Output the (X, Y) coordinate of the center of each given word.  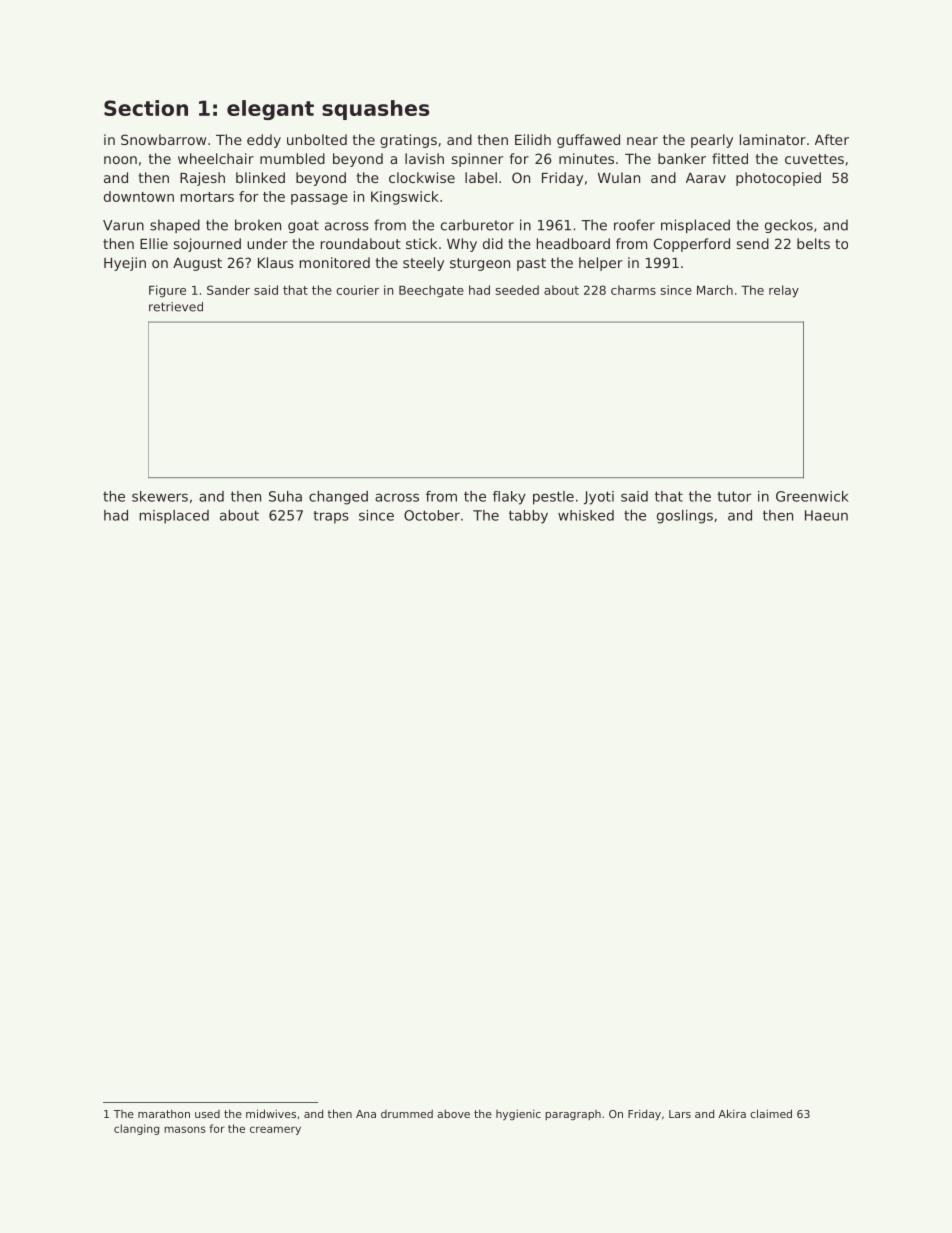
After (832, 139)
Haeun (826, 515)
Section (146, 108)
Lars (680, 1114)
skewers (160, 496)
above (453, 1114)
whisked (586, 515)
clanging (136, 1129)
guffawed (588, 141)
